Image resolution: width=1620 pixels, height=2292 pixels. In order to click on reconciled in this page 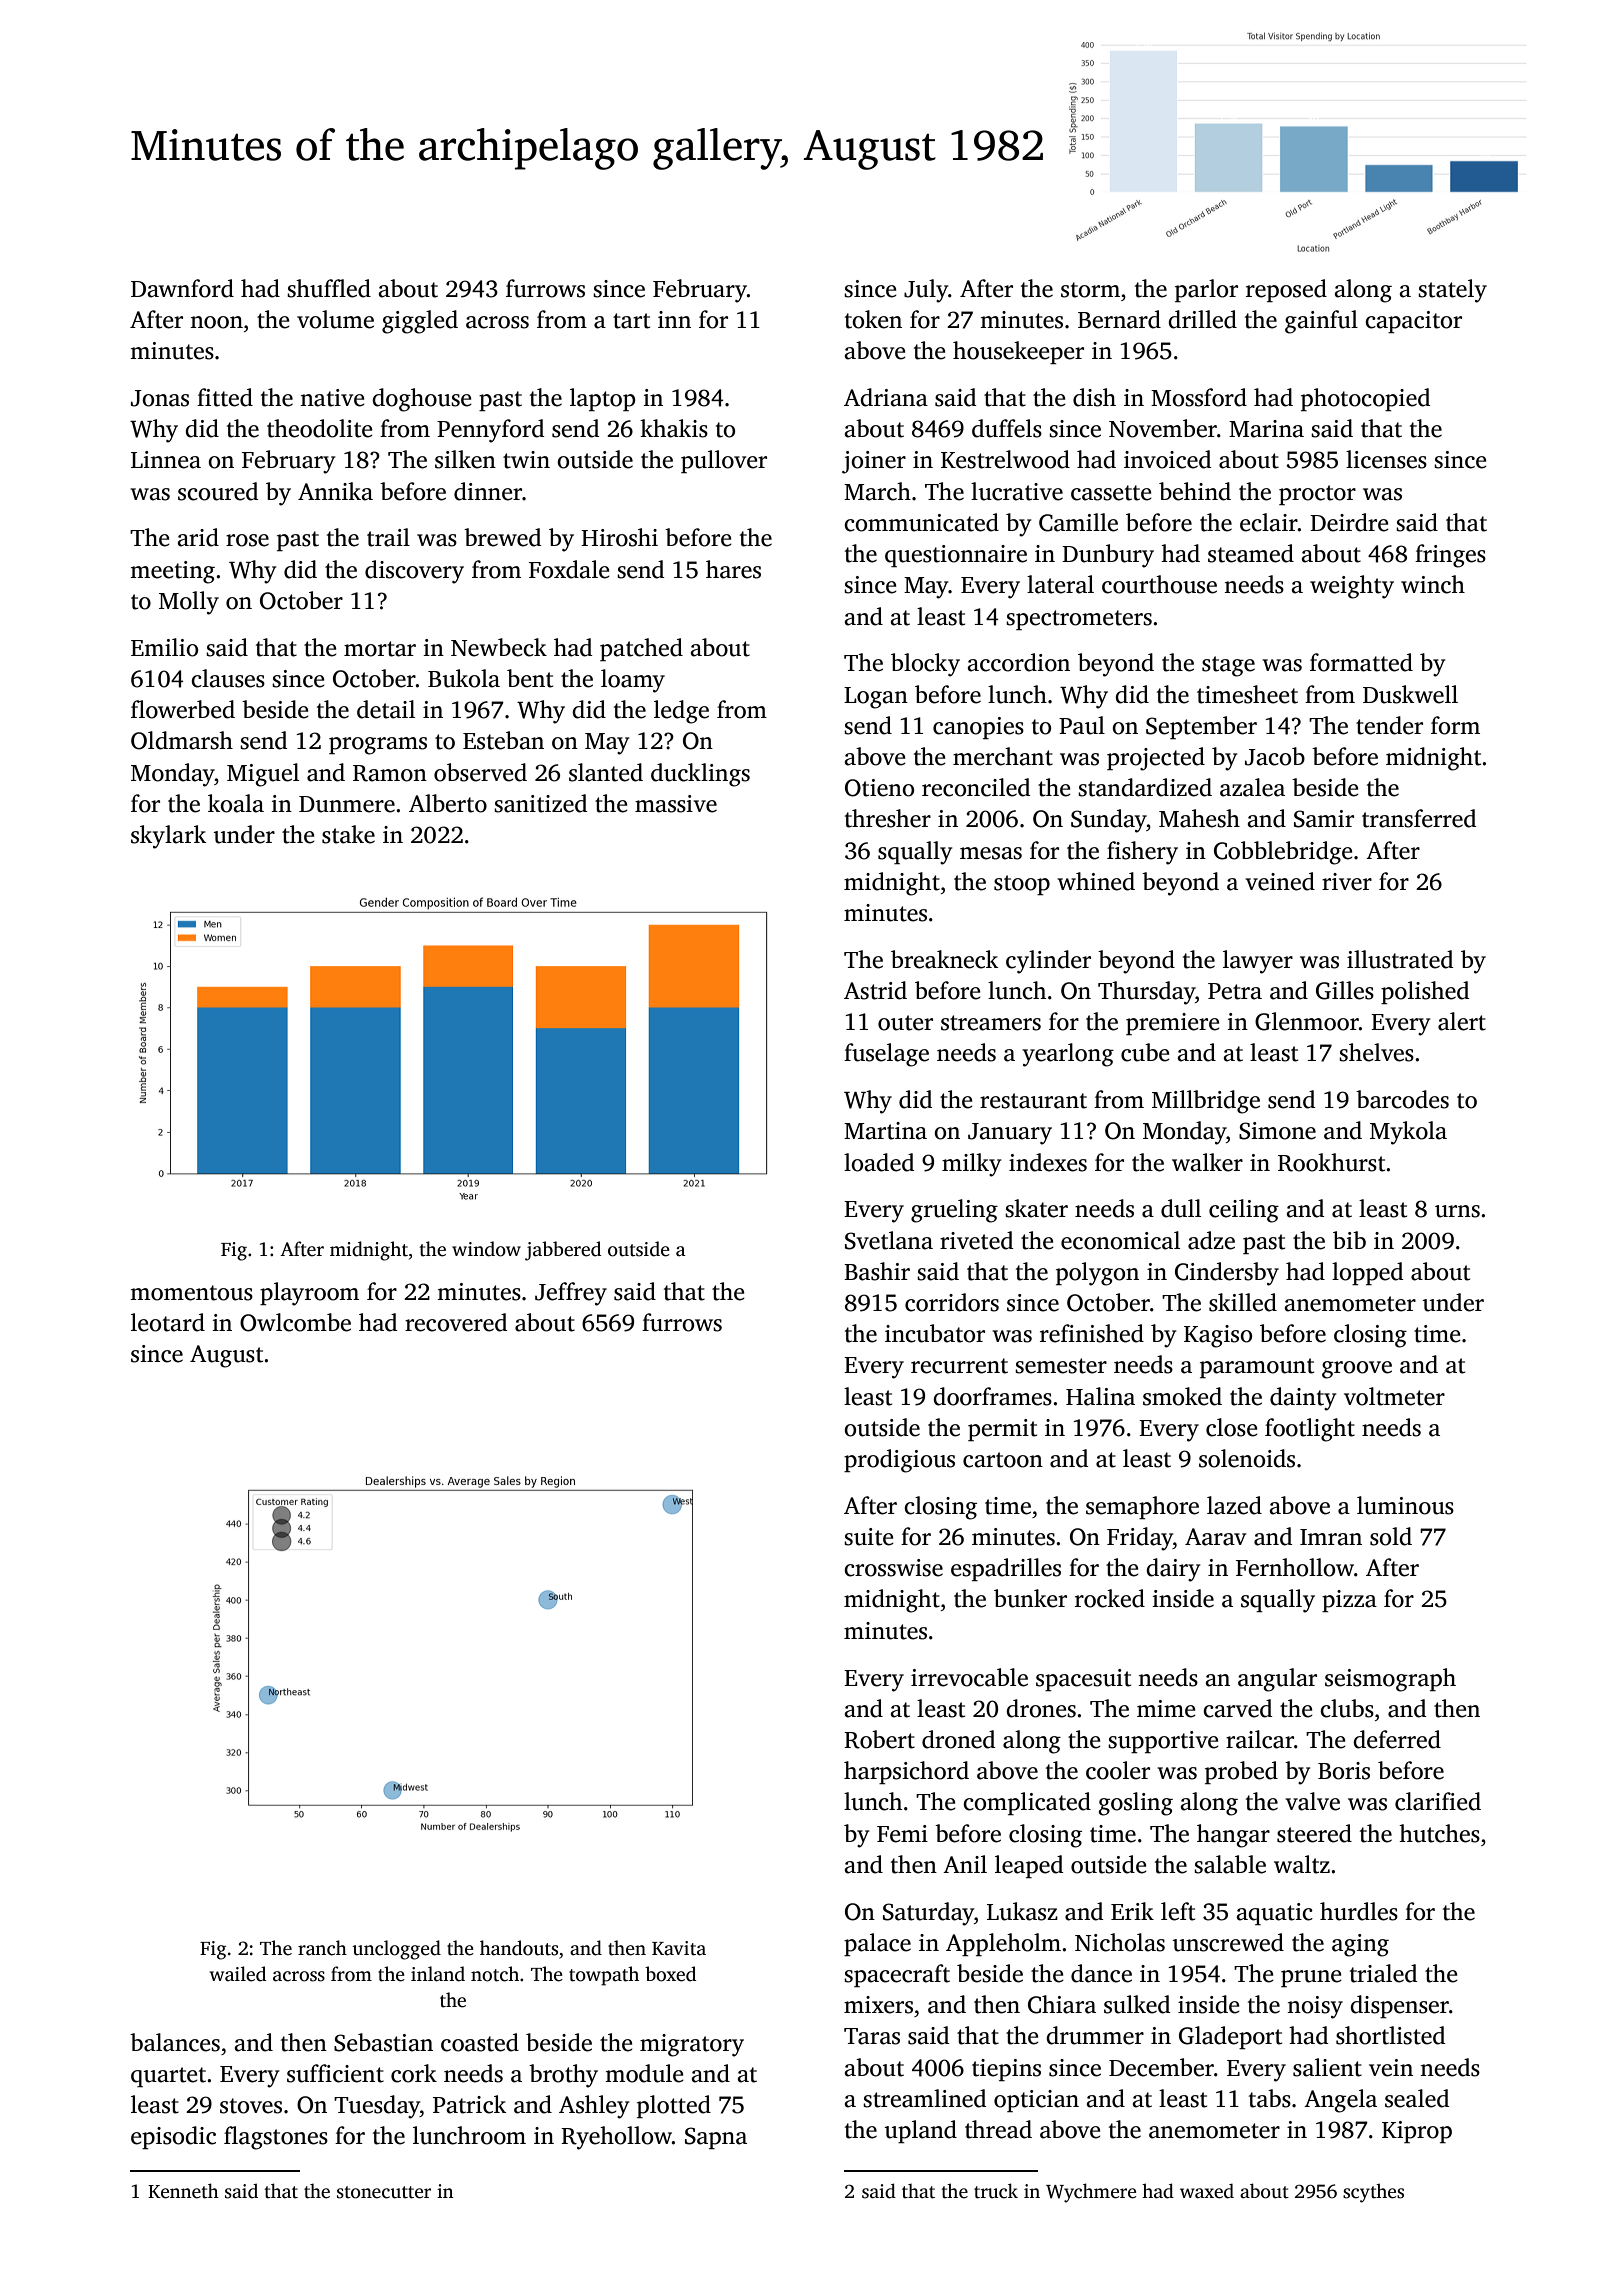, I will do `click(976, 787)`.
